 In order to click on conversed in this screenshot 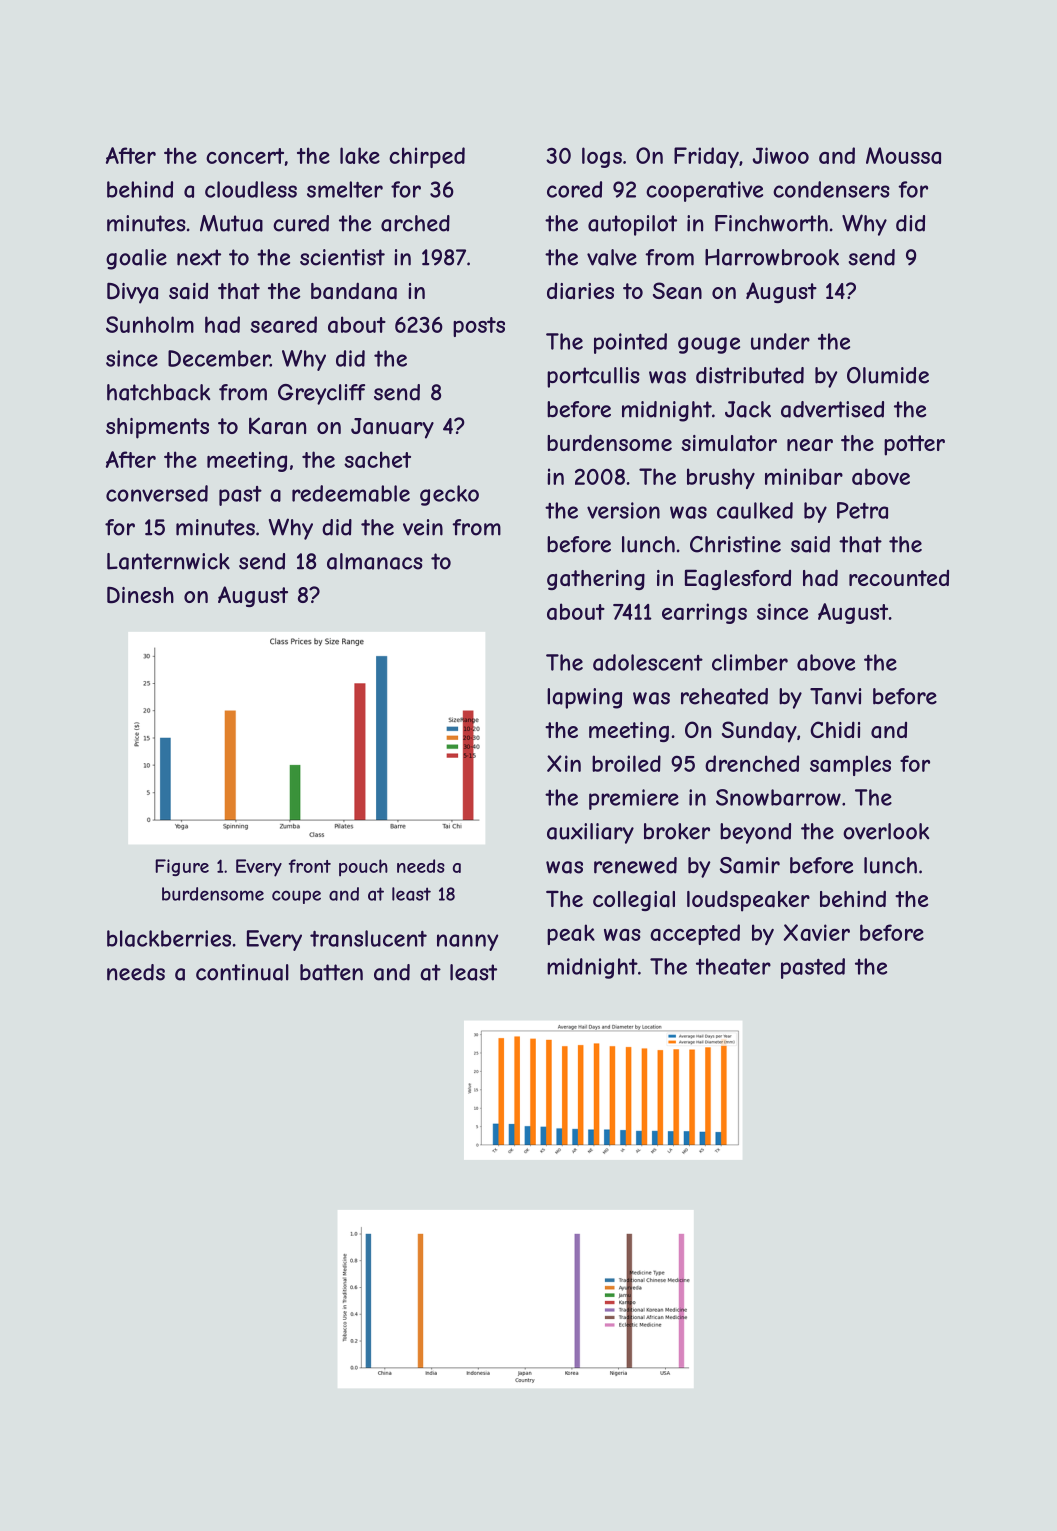, I will do `click(157, 493)`.
